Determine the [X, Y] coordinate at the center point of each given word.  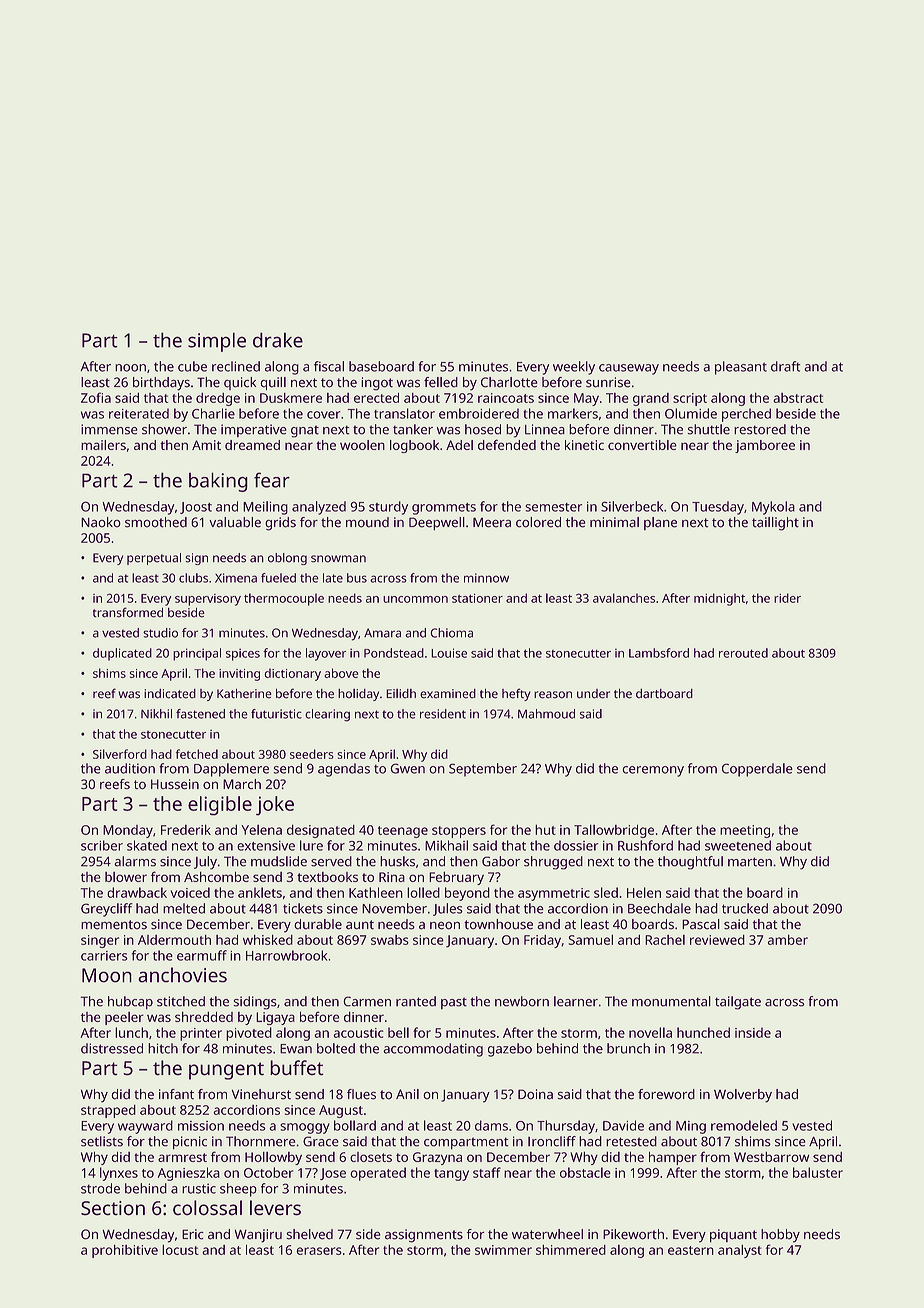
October [268, 1172]
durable [318, 924]
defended [507, 444]
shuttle [709, 429]
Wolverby [743, 1096]
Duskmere [291, 398]
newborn [522, 1001]
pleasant [741, 368]
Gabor [501, 861]
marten [750, 862]
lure [311, 845]
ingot [377, 384]
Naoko [101, 522]
